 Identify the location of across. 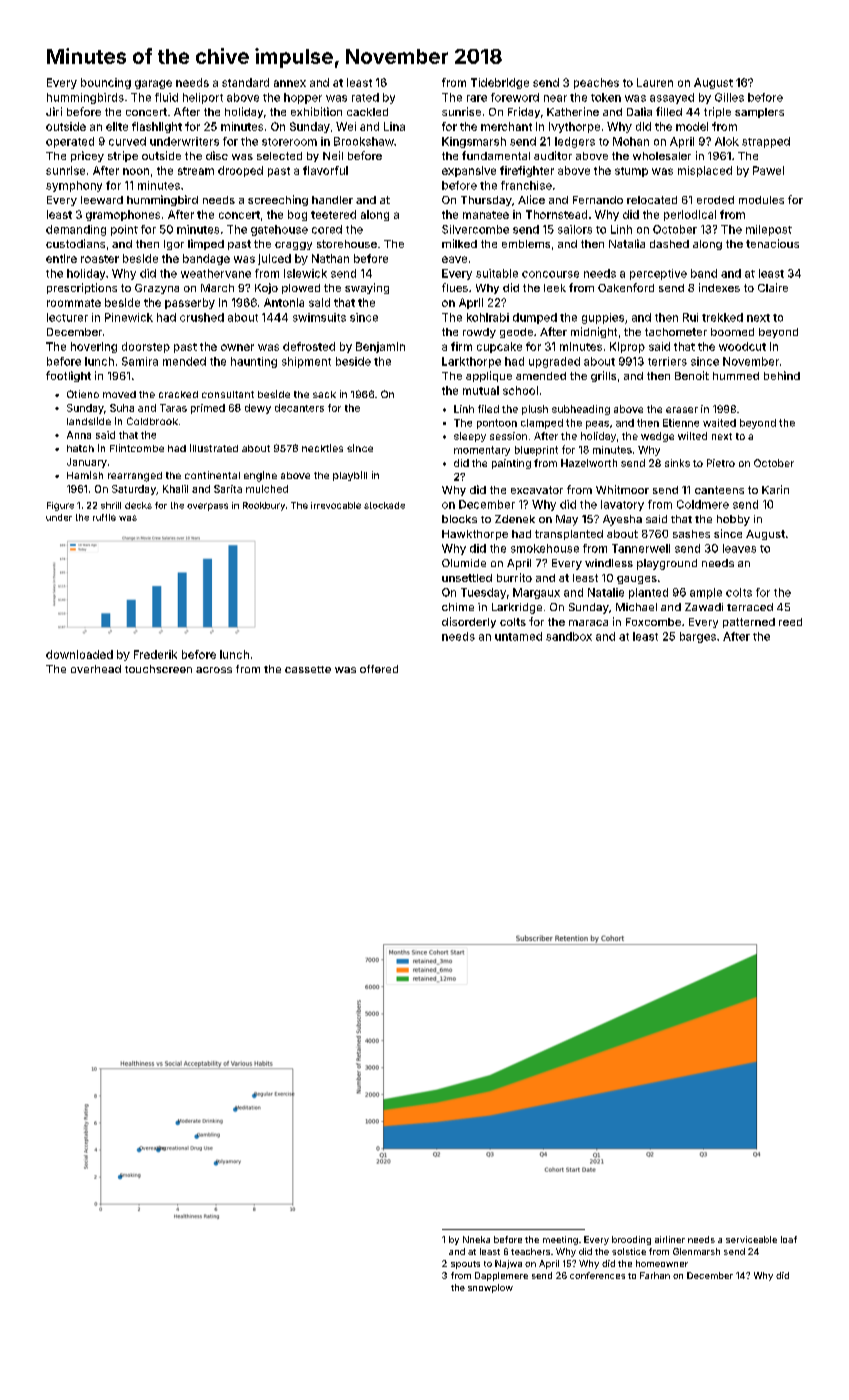
(214, 670).
